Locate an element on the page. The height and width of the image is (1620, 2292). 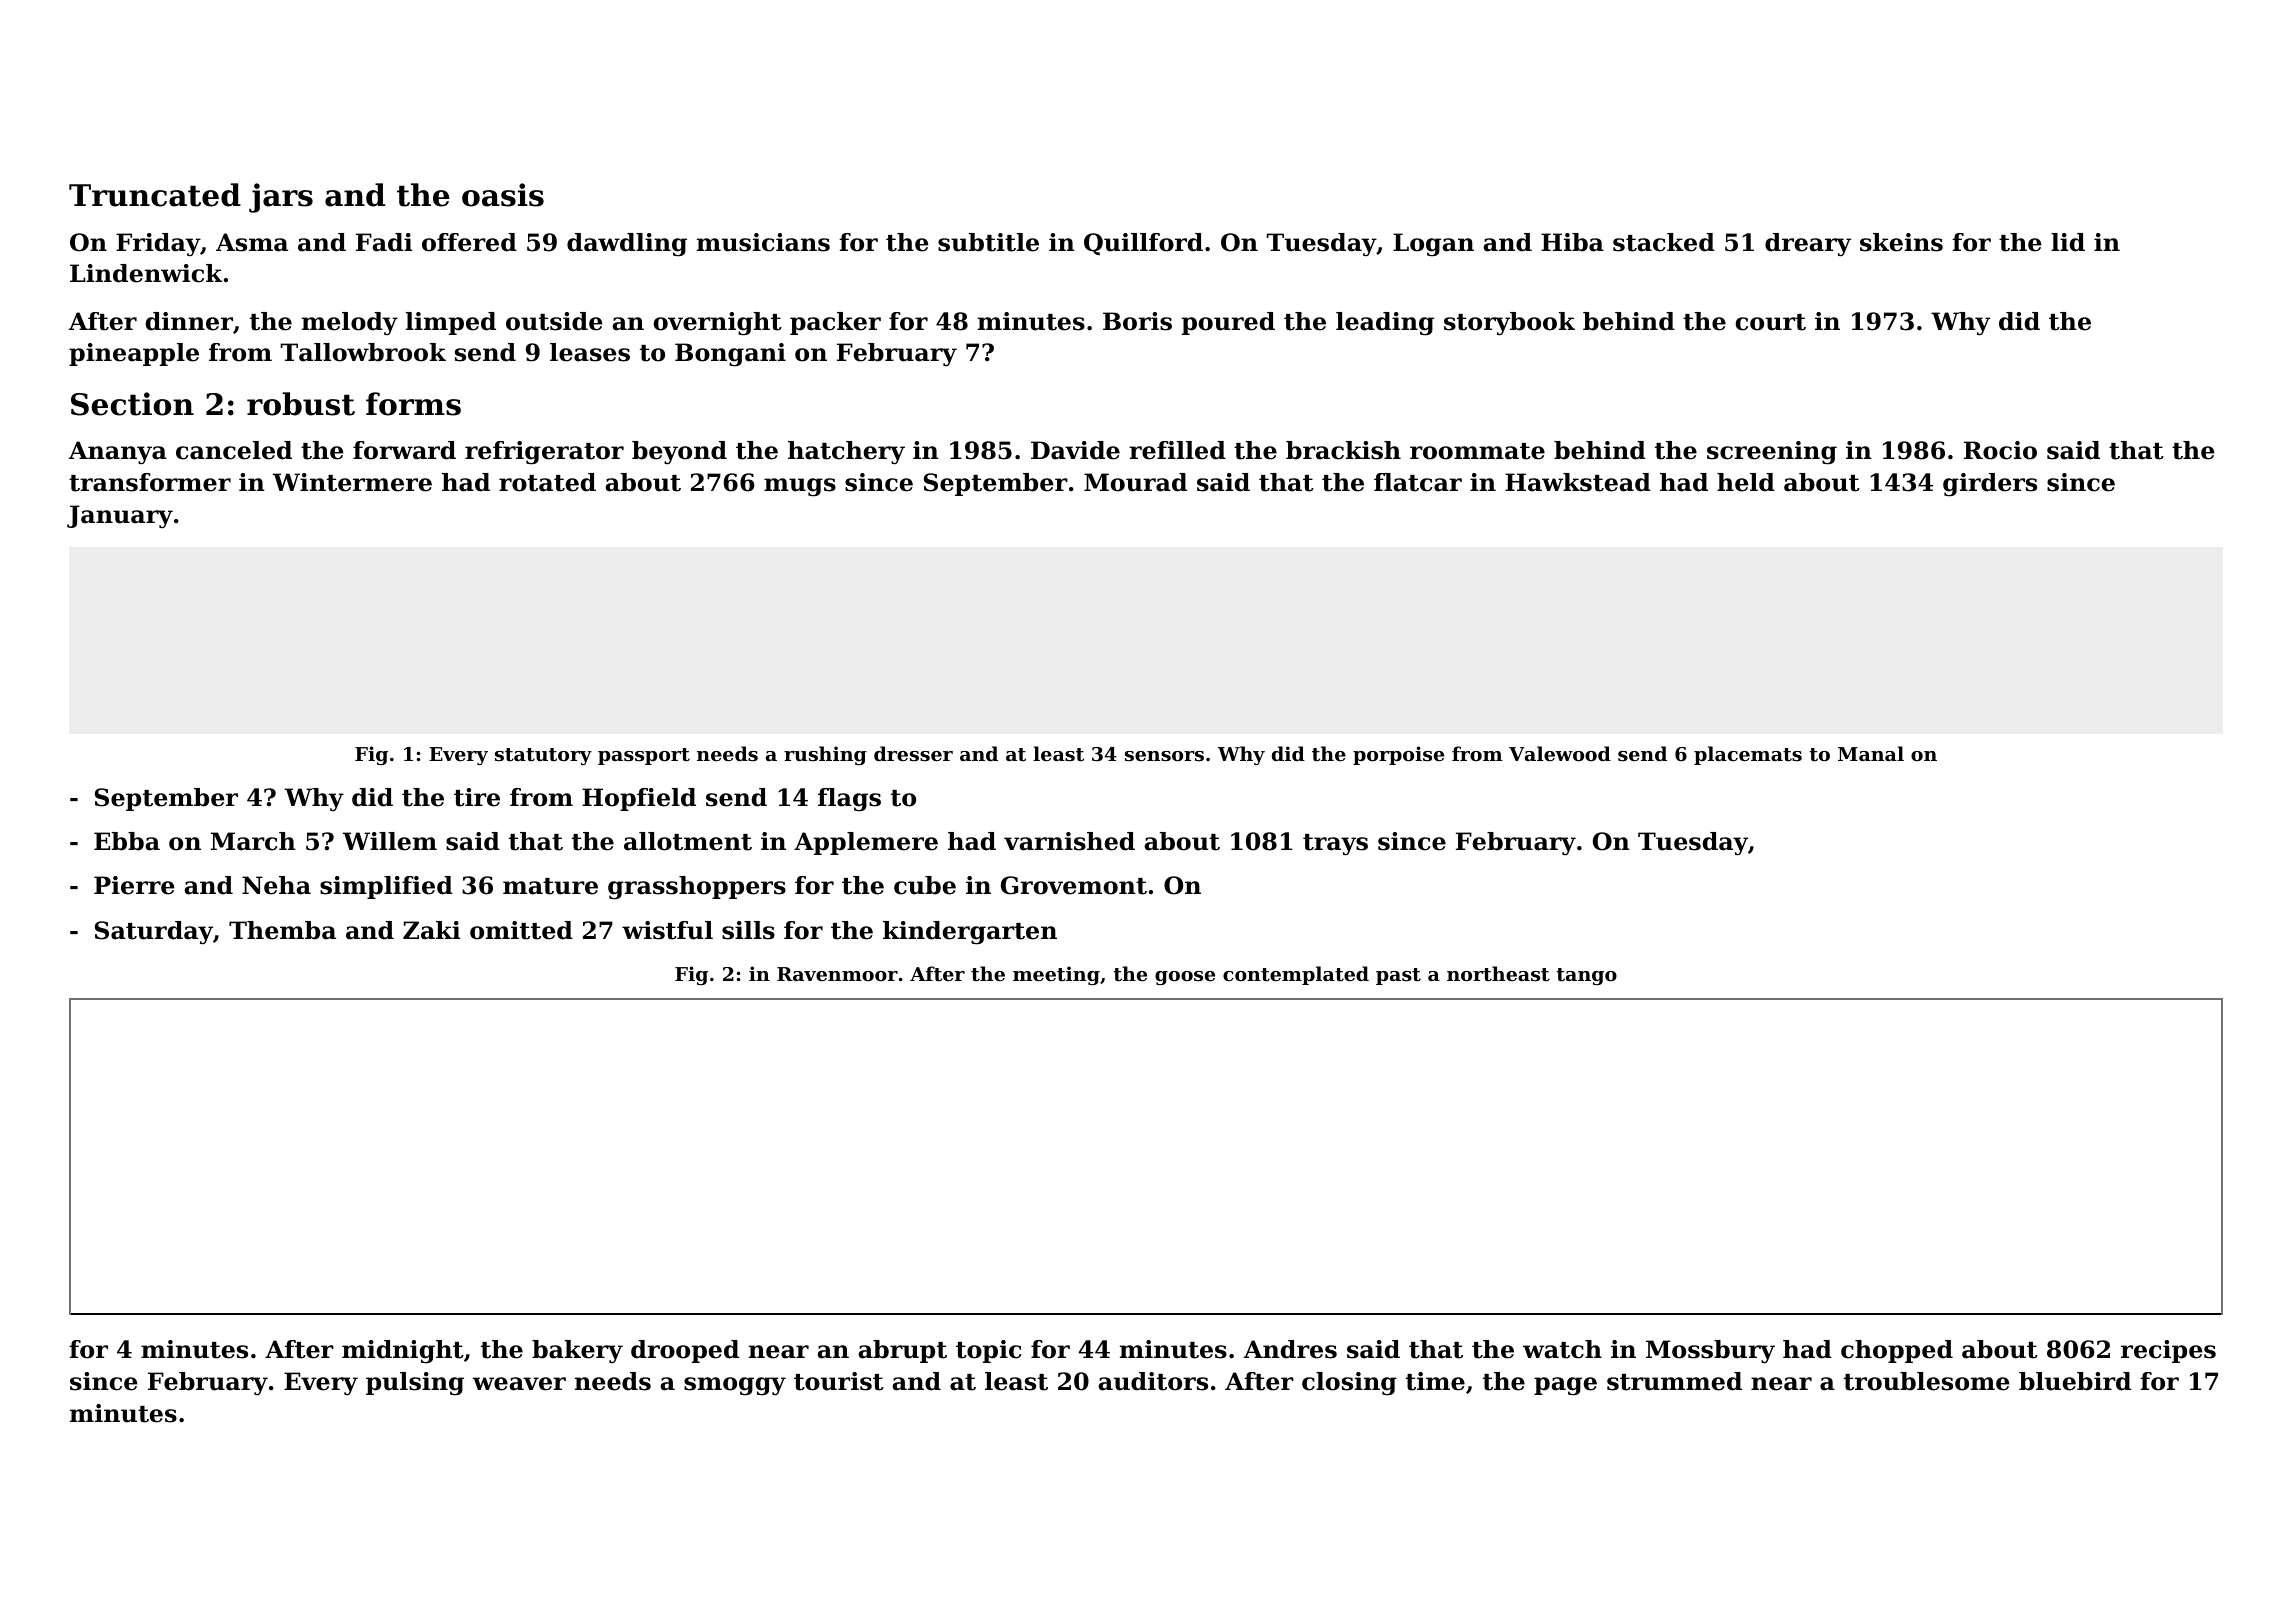
flags is located at coordinates (849, 800).
